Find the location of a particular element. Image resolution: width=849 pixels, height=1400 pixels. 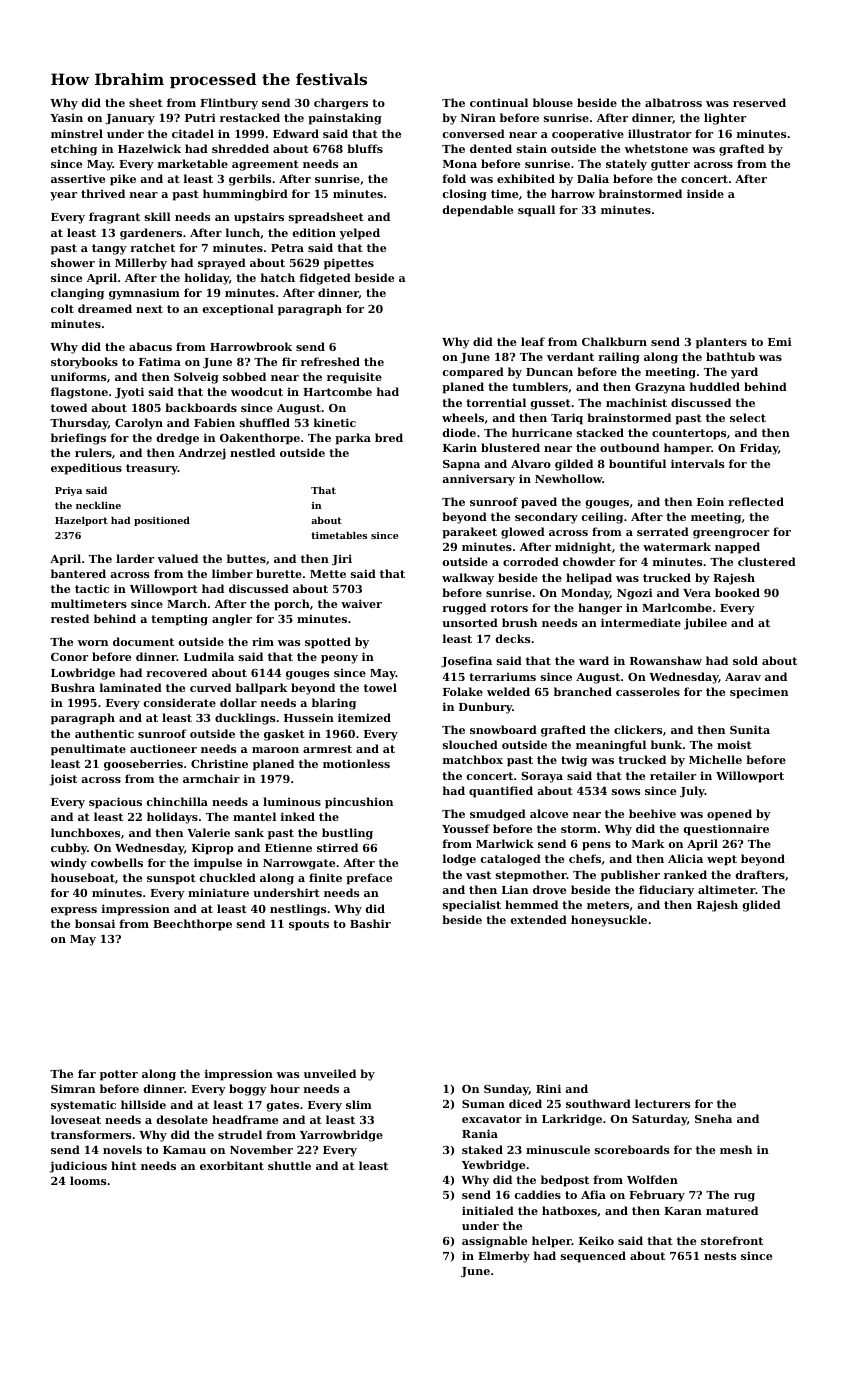

bluffs is located at coordinates (365, 148).
